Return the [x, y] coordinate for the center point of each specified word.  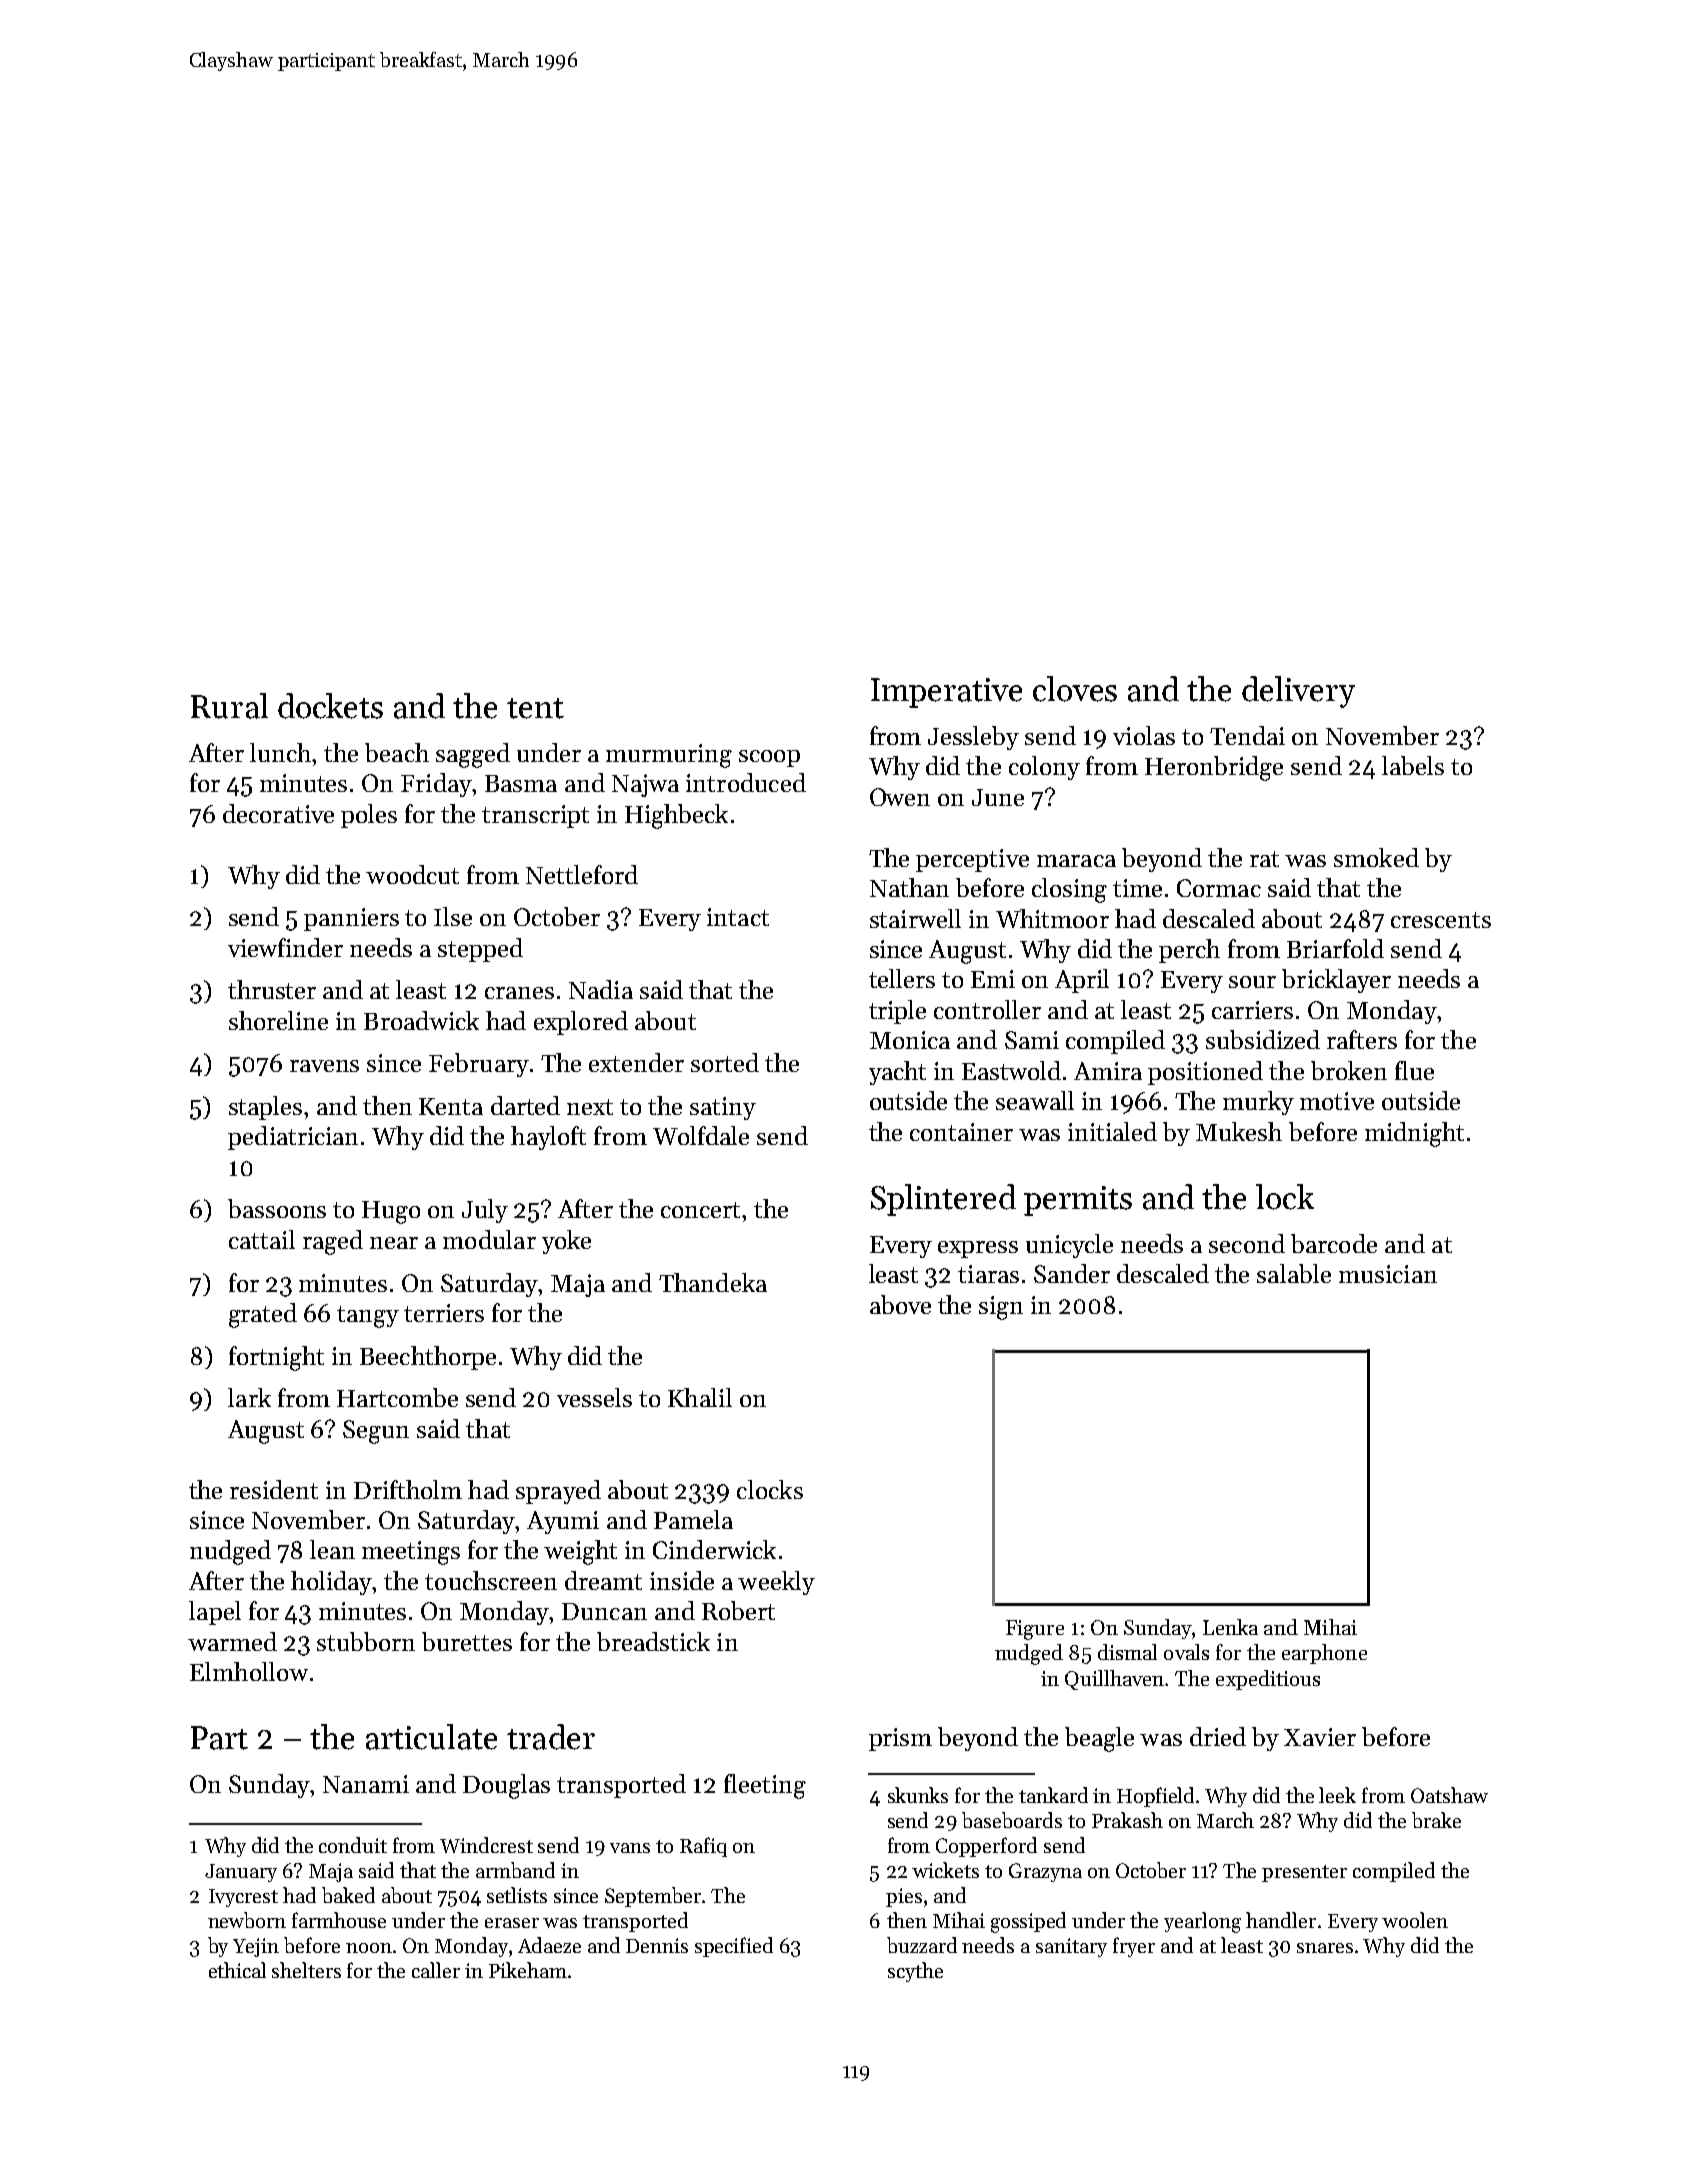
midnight [1414, 1134]
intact [738, 917]
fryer [1134, 1947]
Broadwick [421, 1020]
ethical [237, 1970]
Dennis [657, 1945]
